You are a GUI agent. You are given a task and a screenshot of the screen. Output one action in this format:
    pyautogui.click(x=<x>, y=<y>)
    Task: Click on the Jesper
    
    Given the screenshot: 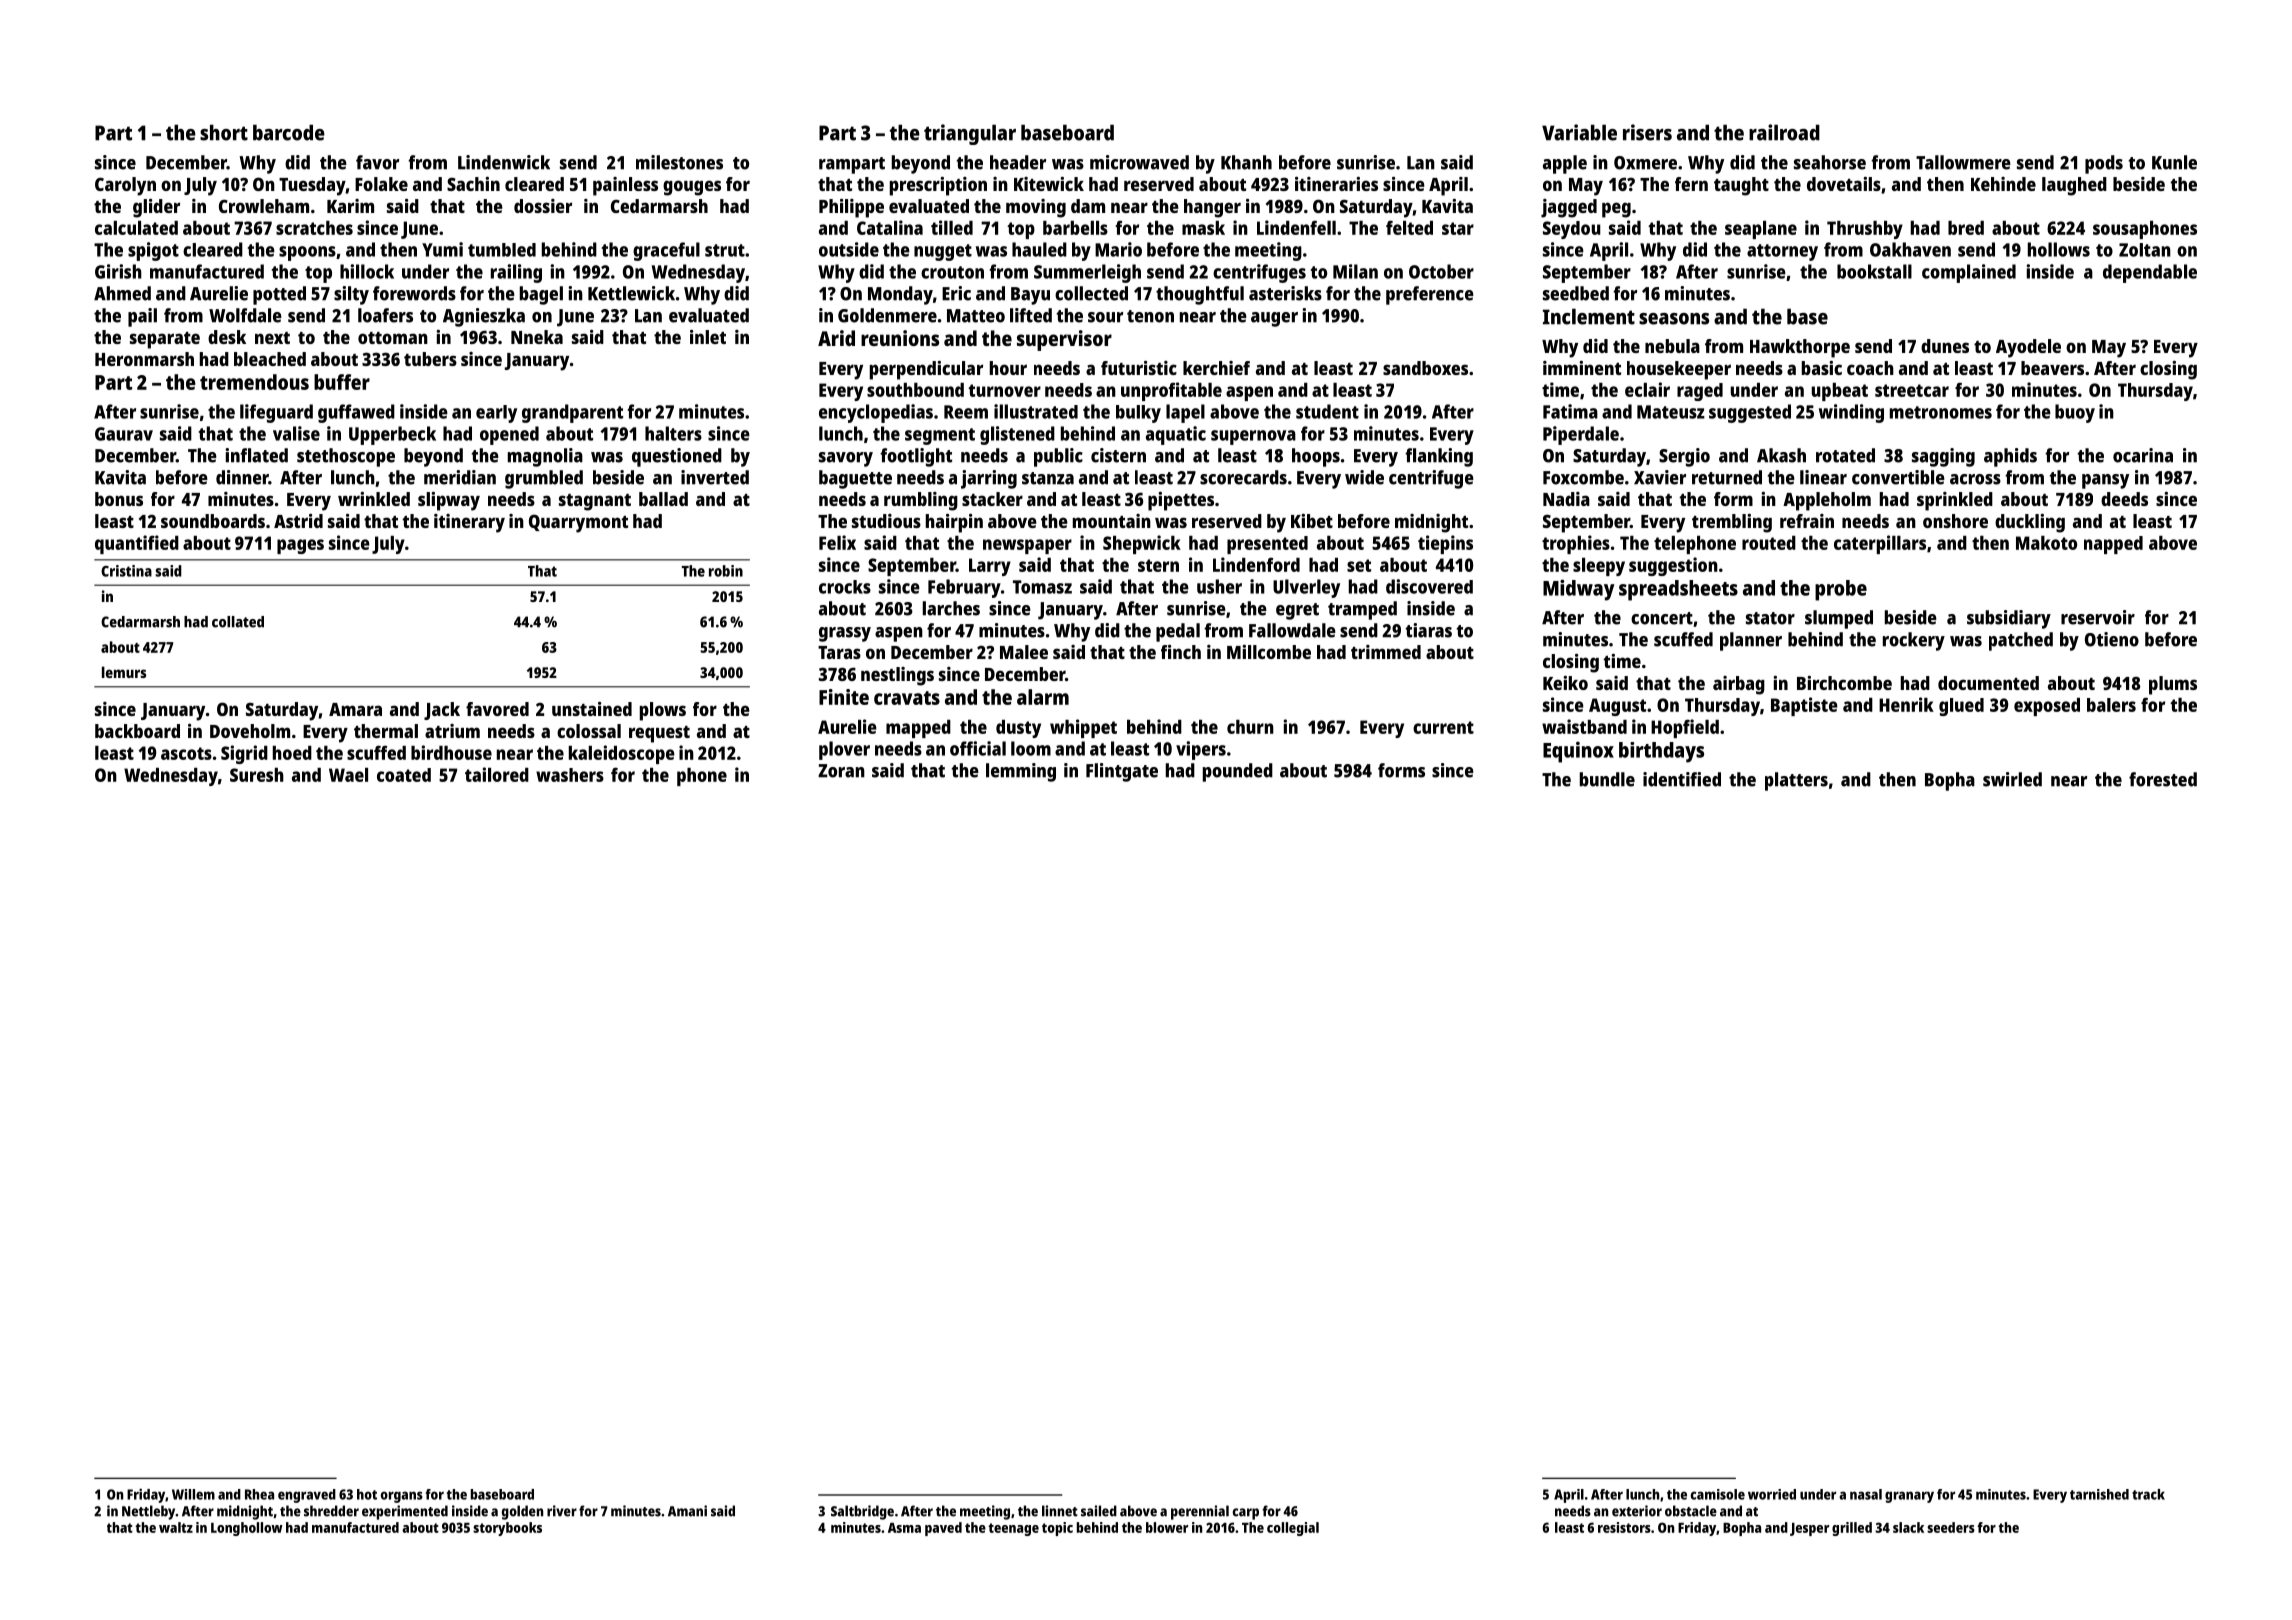 What is the action you would take?
    pyautogui.click(x=1809, y=1529)
